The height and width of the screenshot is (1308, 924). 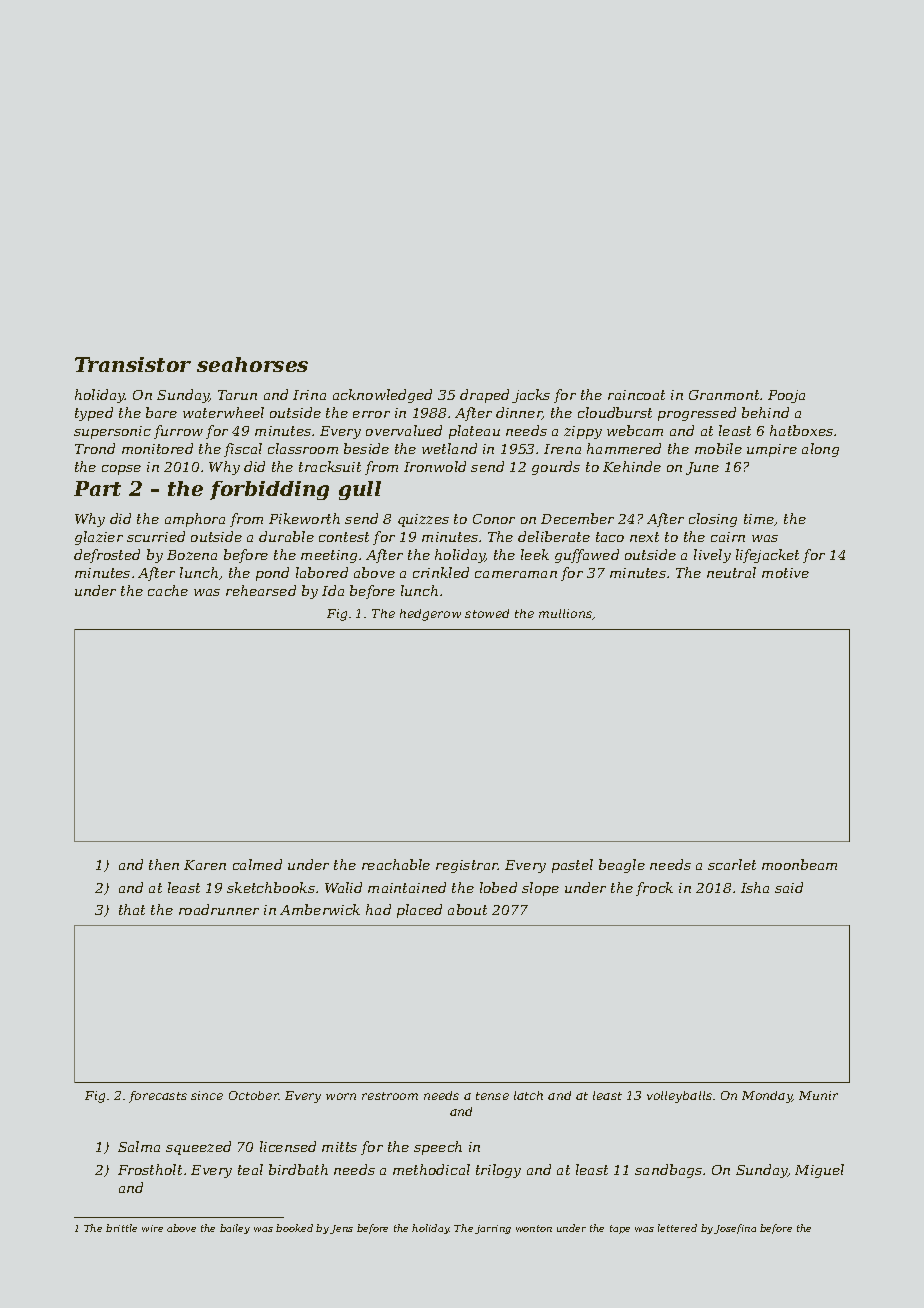 I want to click on wire, so click(x=152, y=1228).
